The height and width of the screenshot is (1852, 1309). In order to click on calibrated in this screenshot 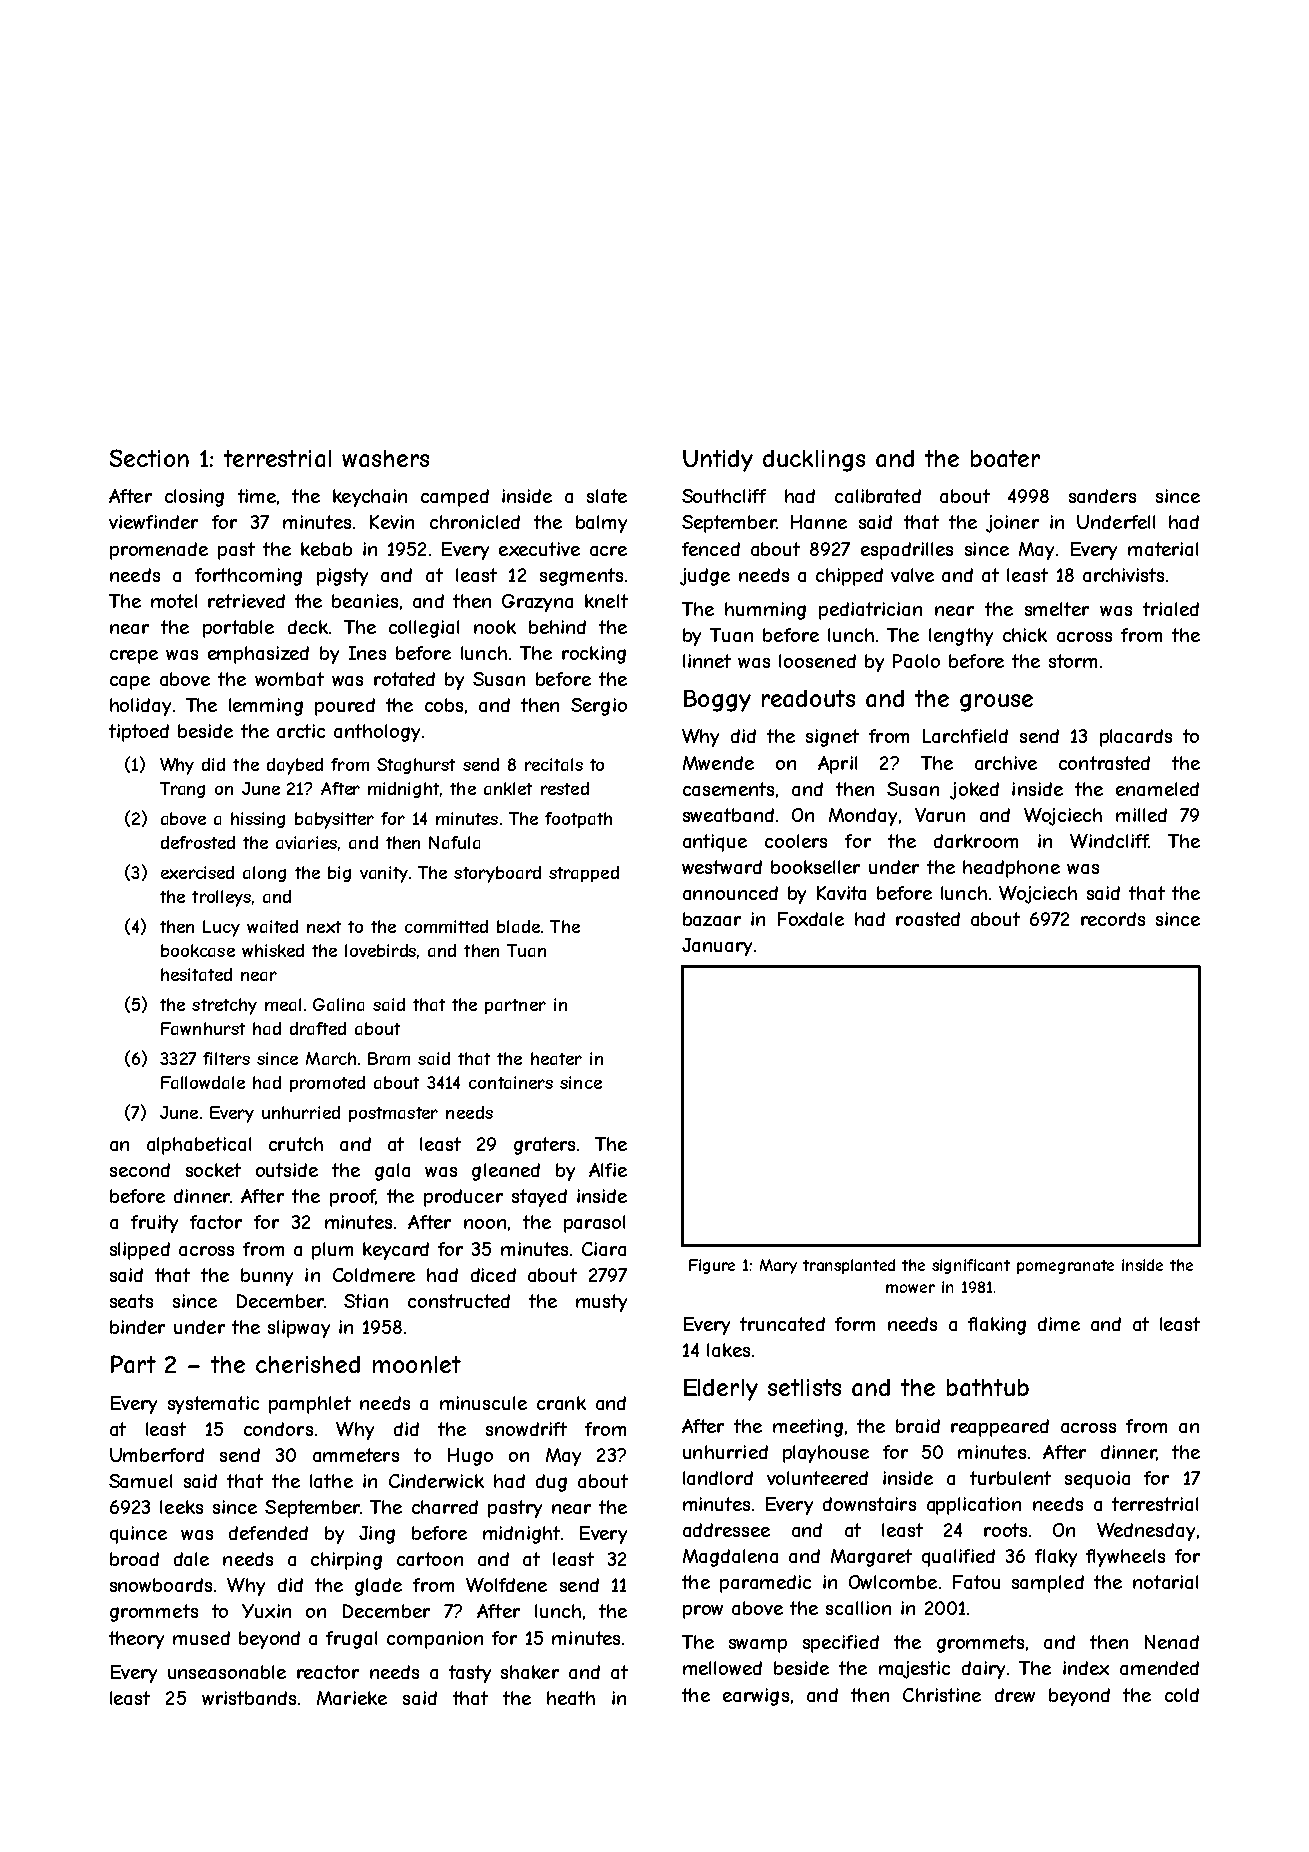, I will do `click(878, 496)`.
